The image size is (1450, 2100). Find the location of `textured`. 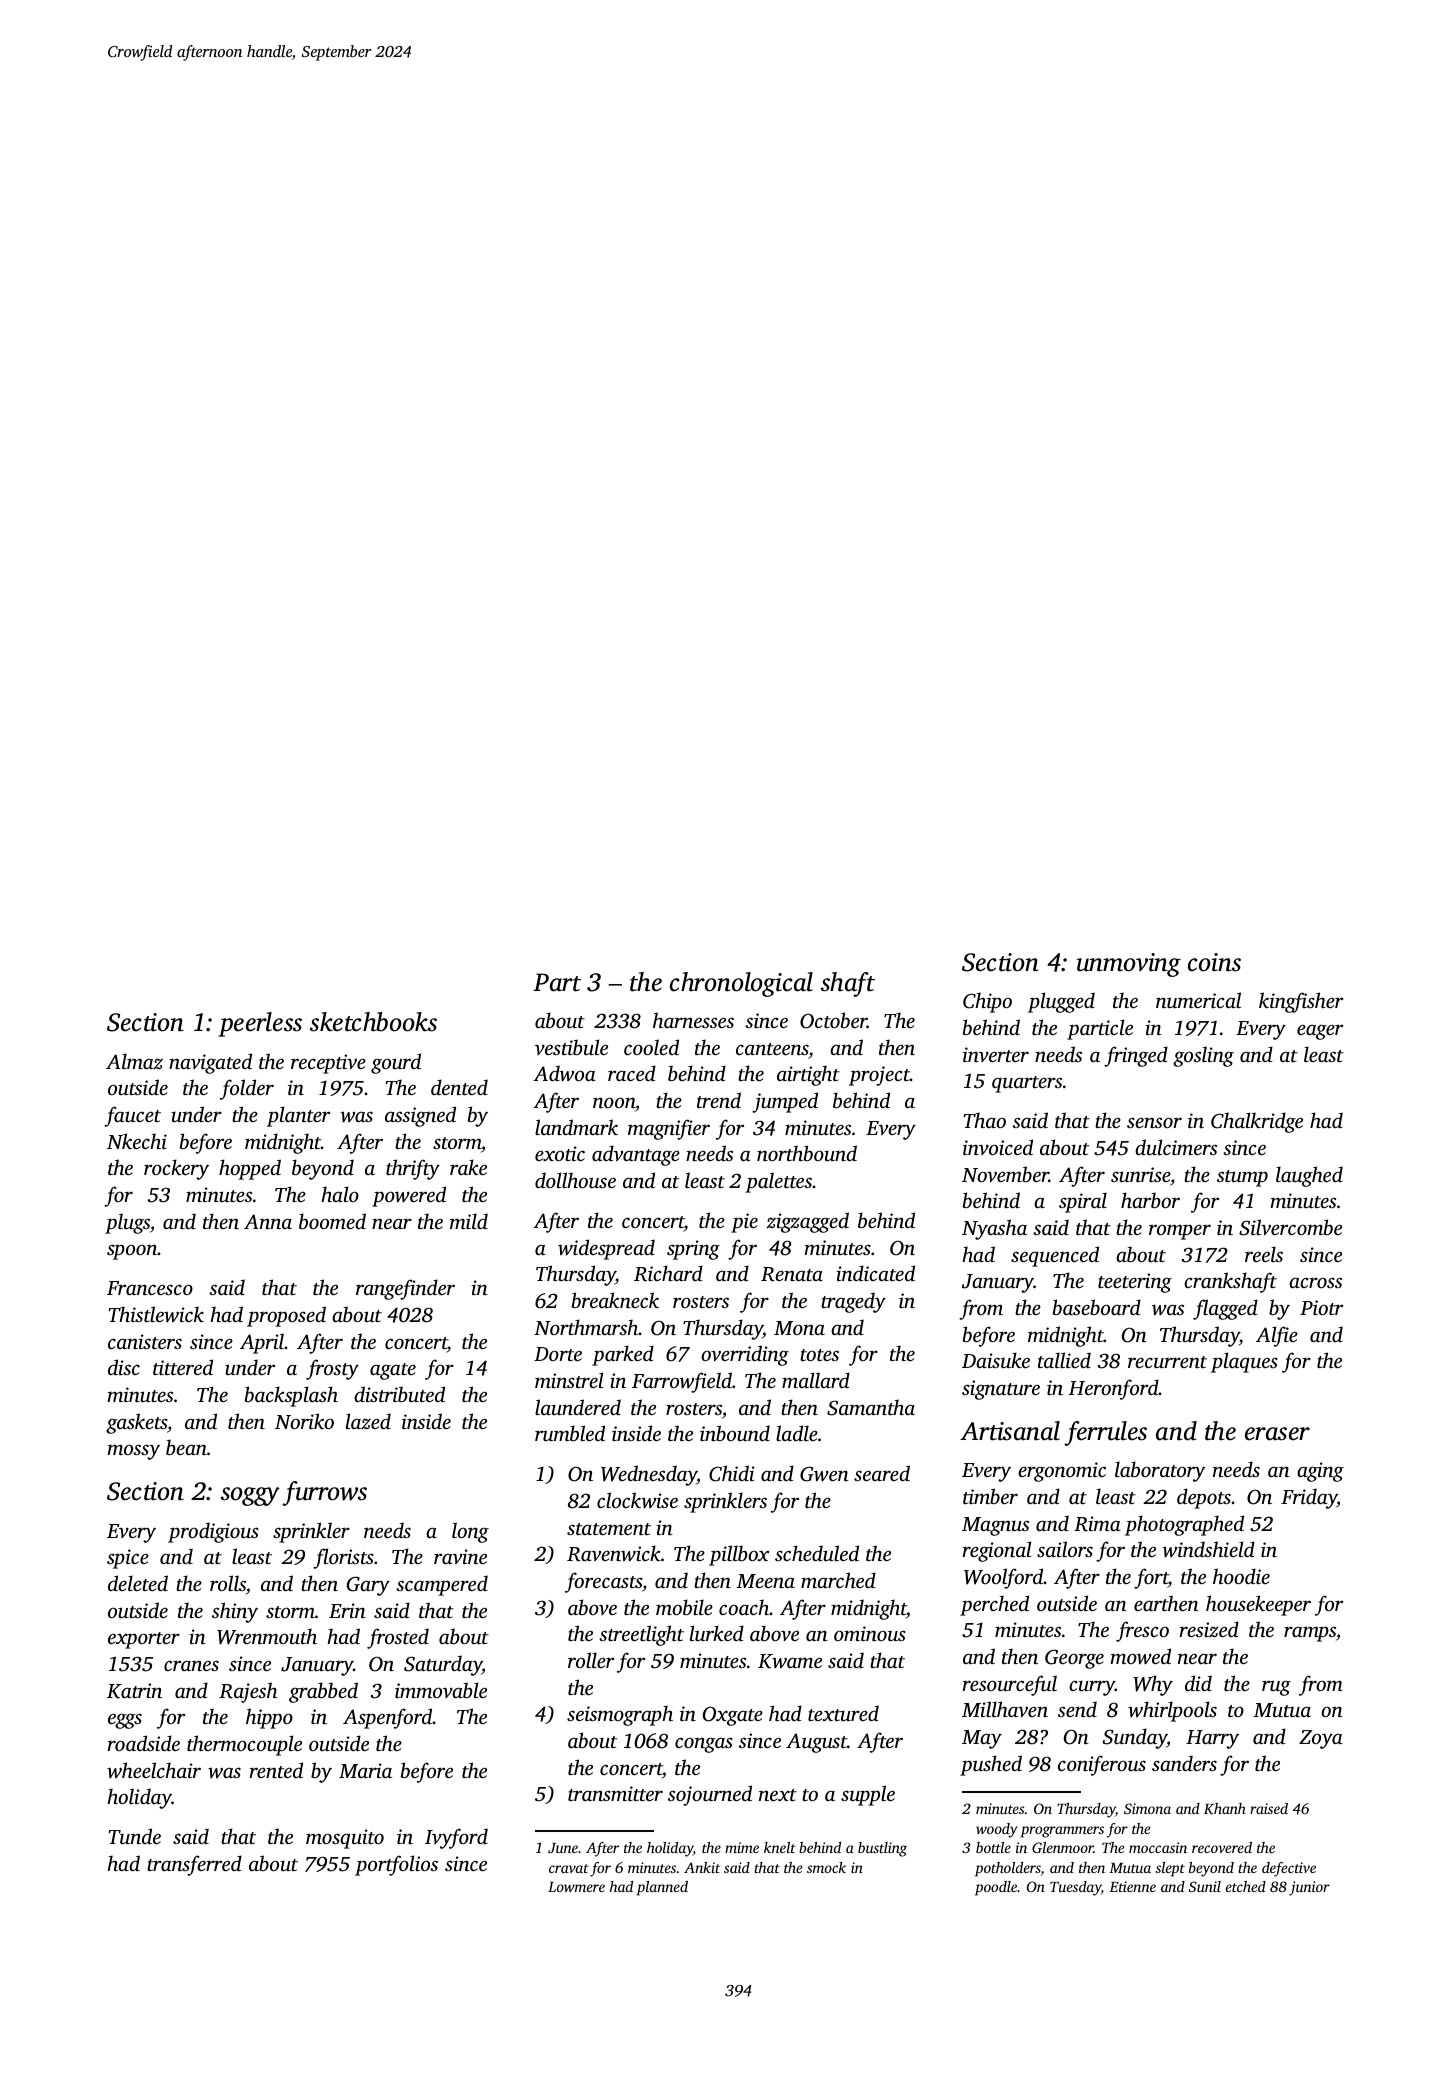

textured is located at coordinates (843, 1713).
